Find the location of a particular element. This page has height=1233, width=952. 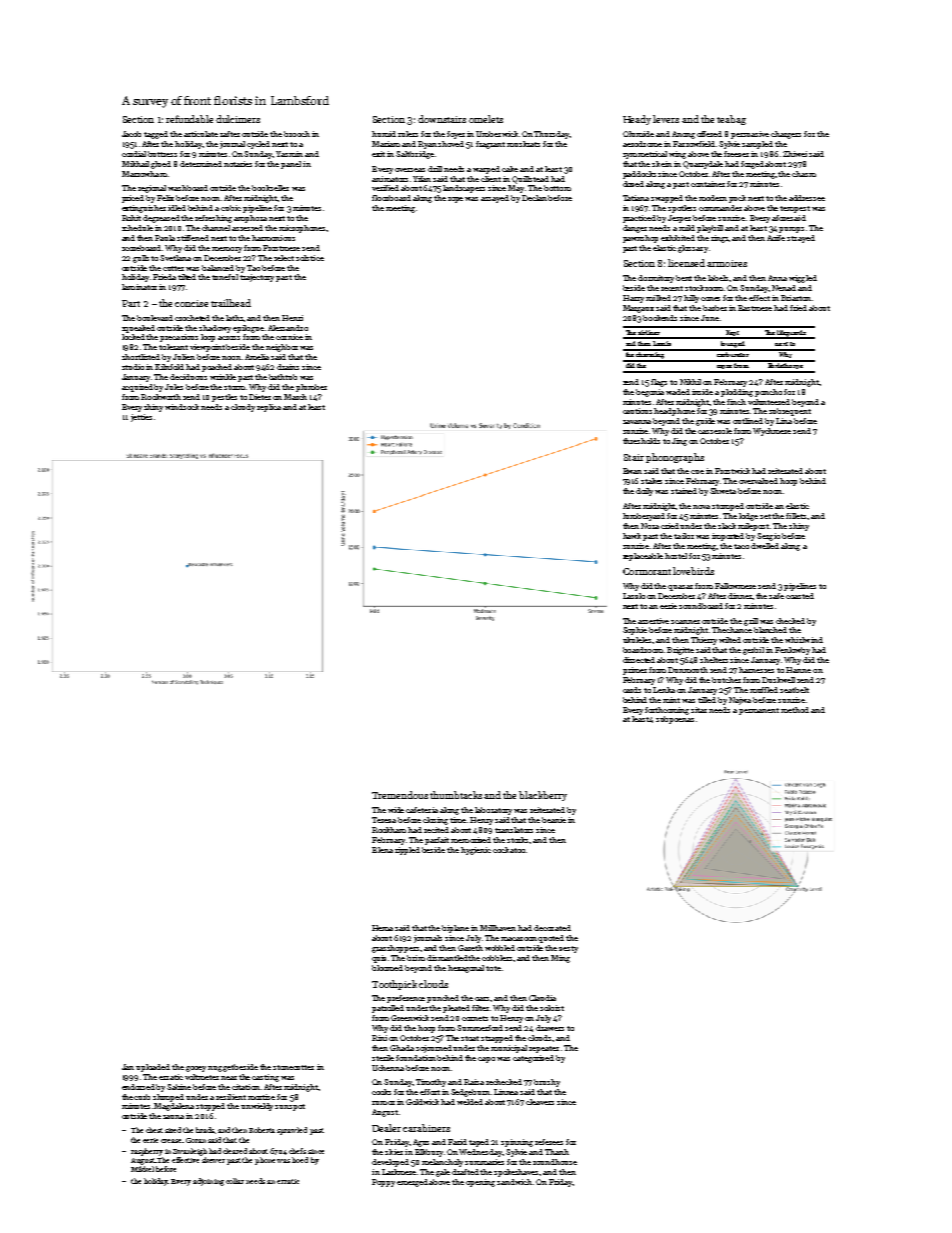

Hema is located at coordinates (382, 928).
